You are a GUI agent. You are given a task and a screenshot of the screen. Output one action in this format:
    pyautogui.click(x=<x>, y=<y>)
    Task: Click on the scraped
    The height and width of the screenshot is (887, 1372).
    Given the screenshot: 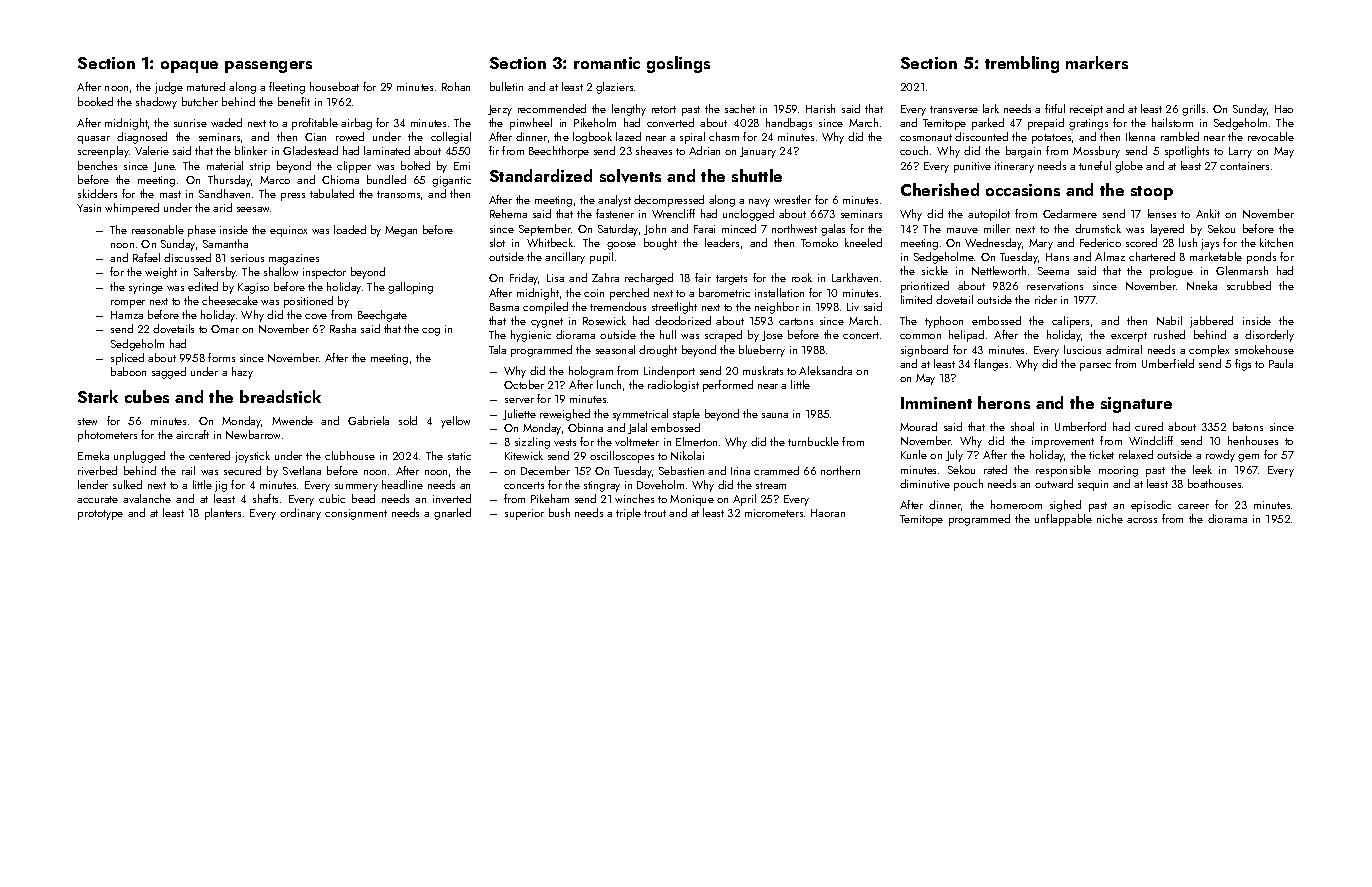 What is the action you would take?
    pyautogui.click(x=723, y=336)
